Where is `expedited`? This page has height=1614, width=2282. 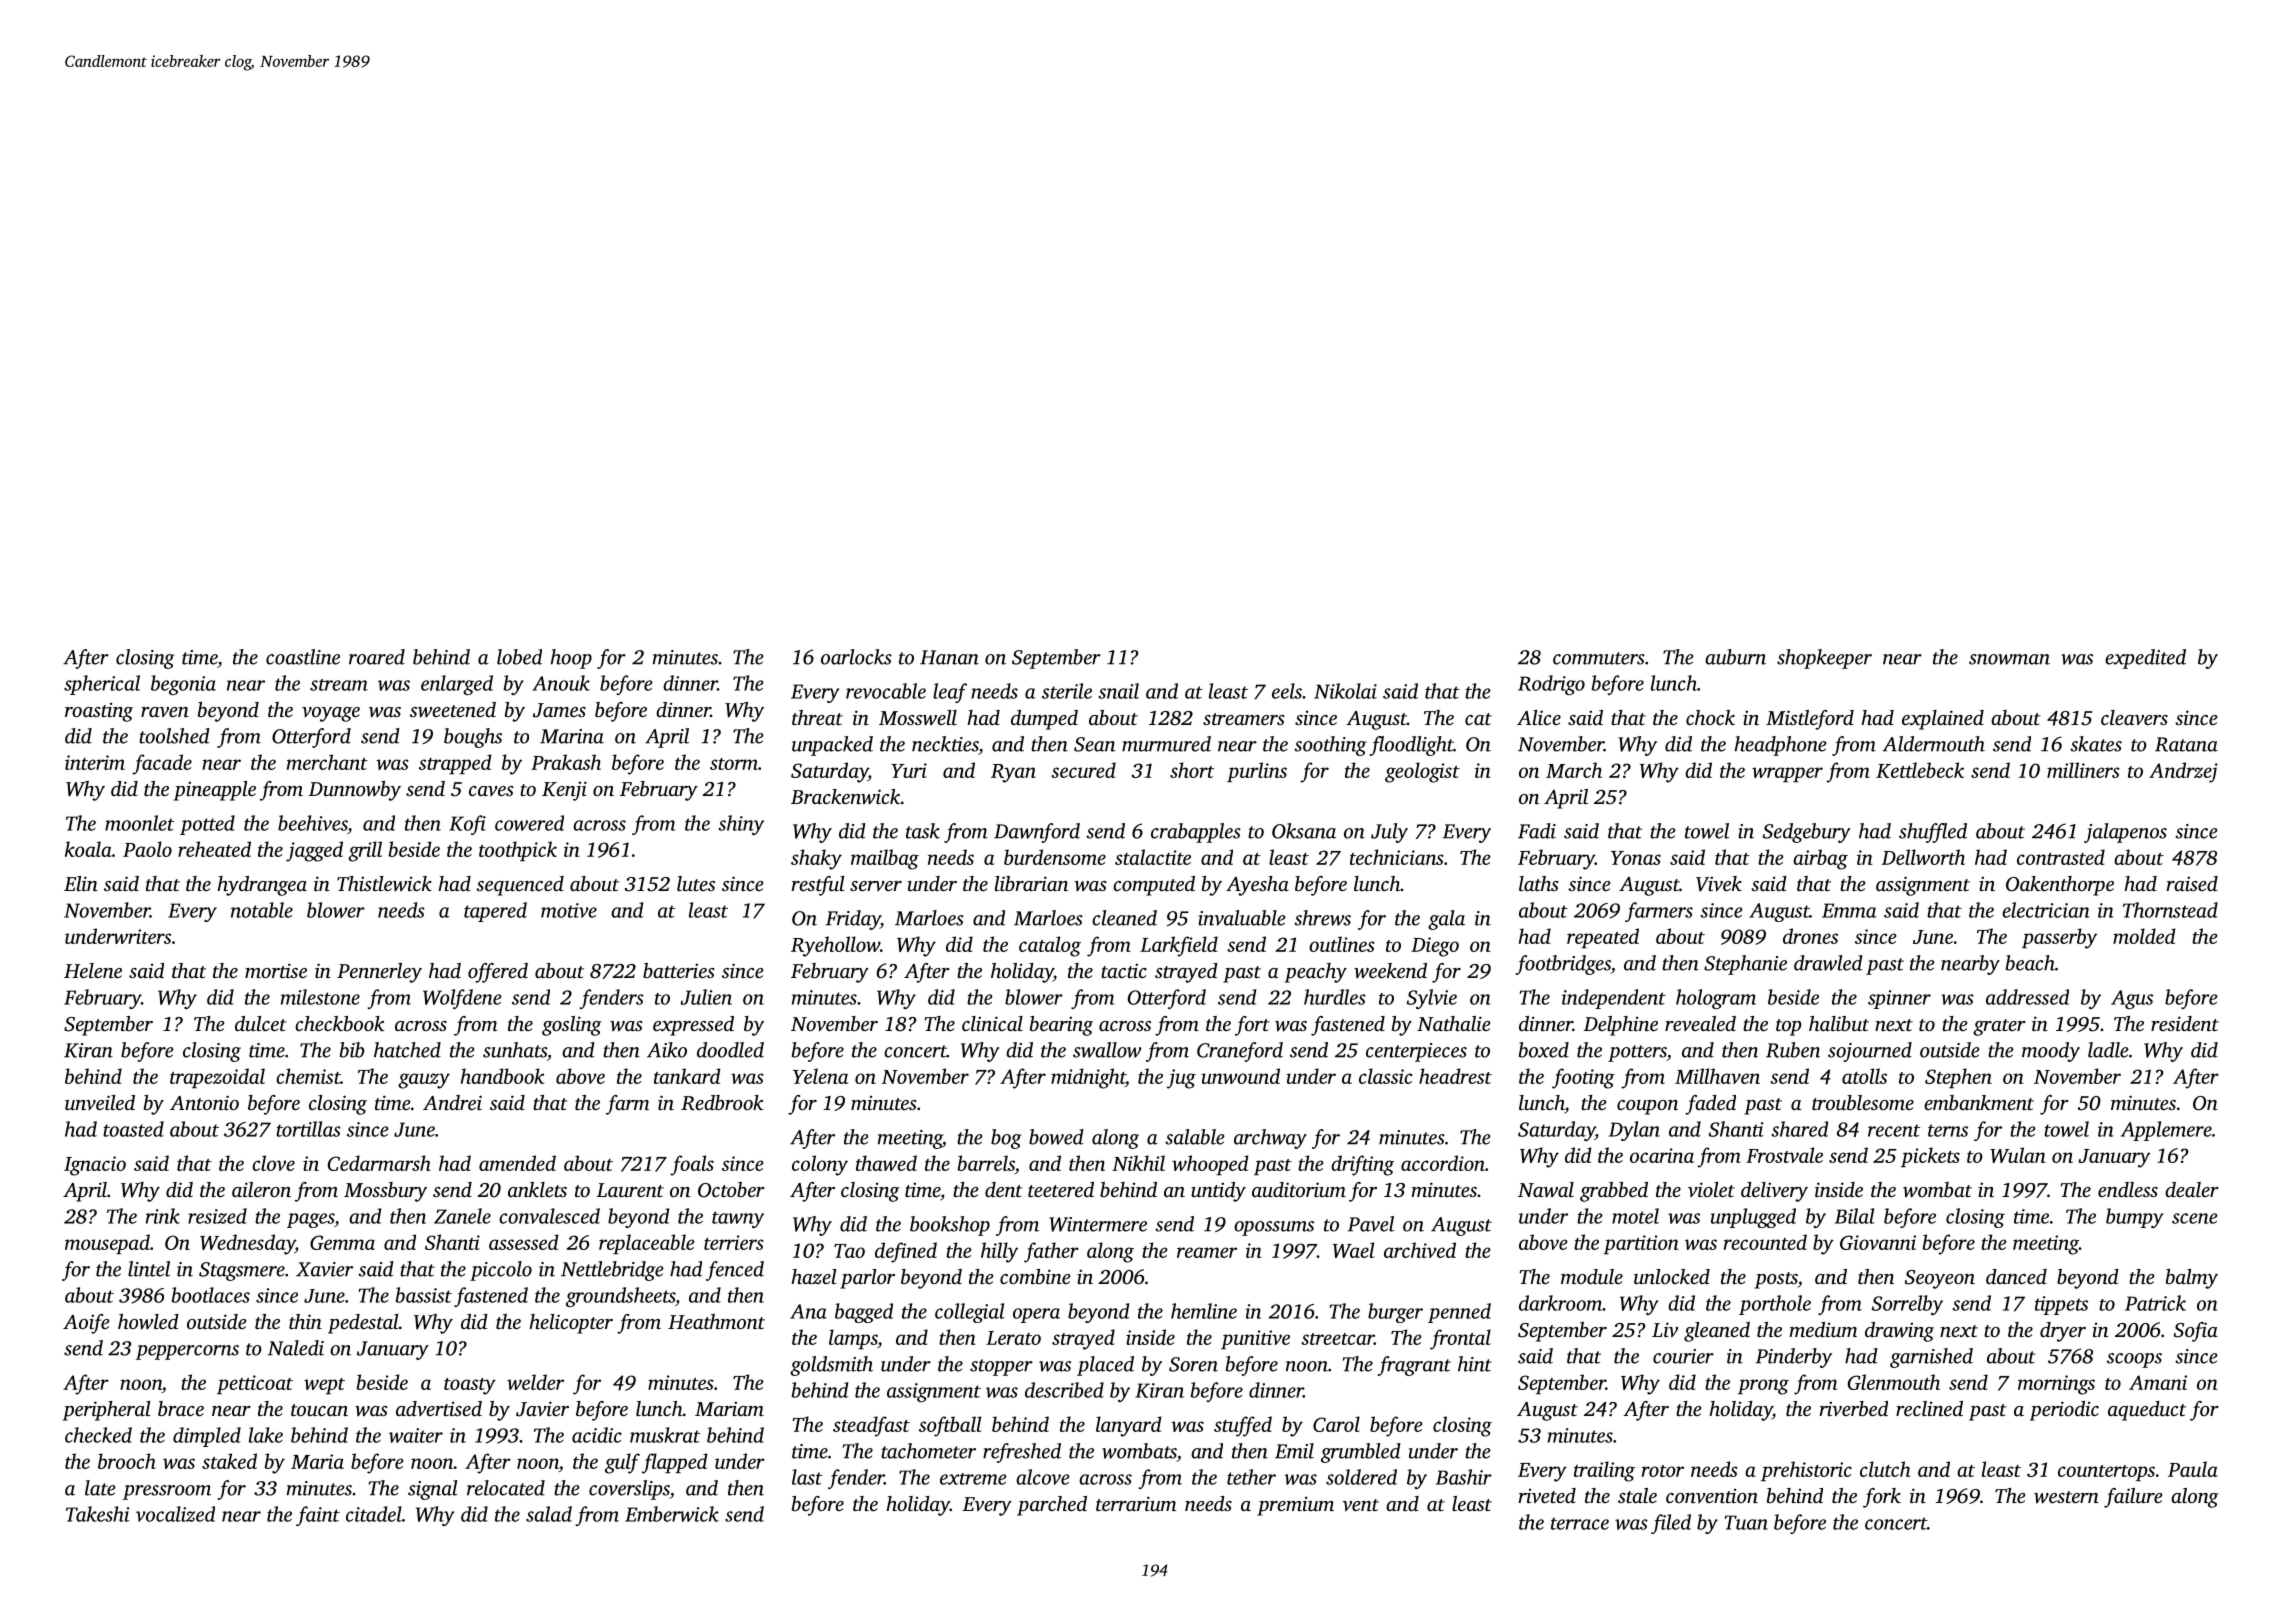
expedited is located at coordinates (2145, 659).
